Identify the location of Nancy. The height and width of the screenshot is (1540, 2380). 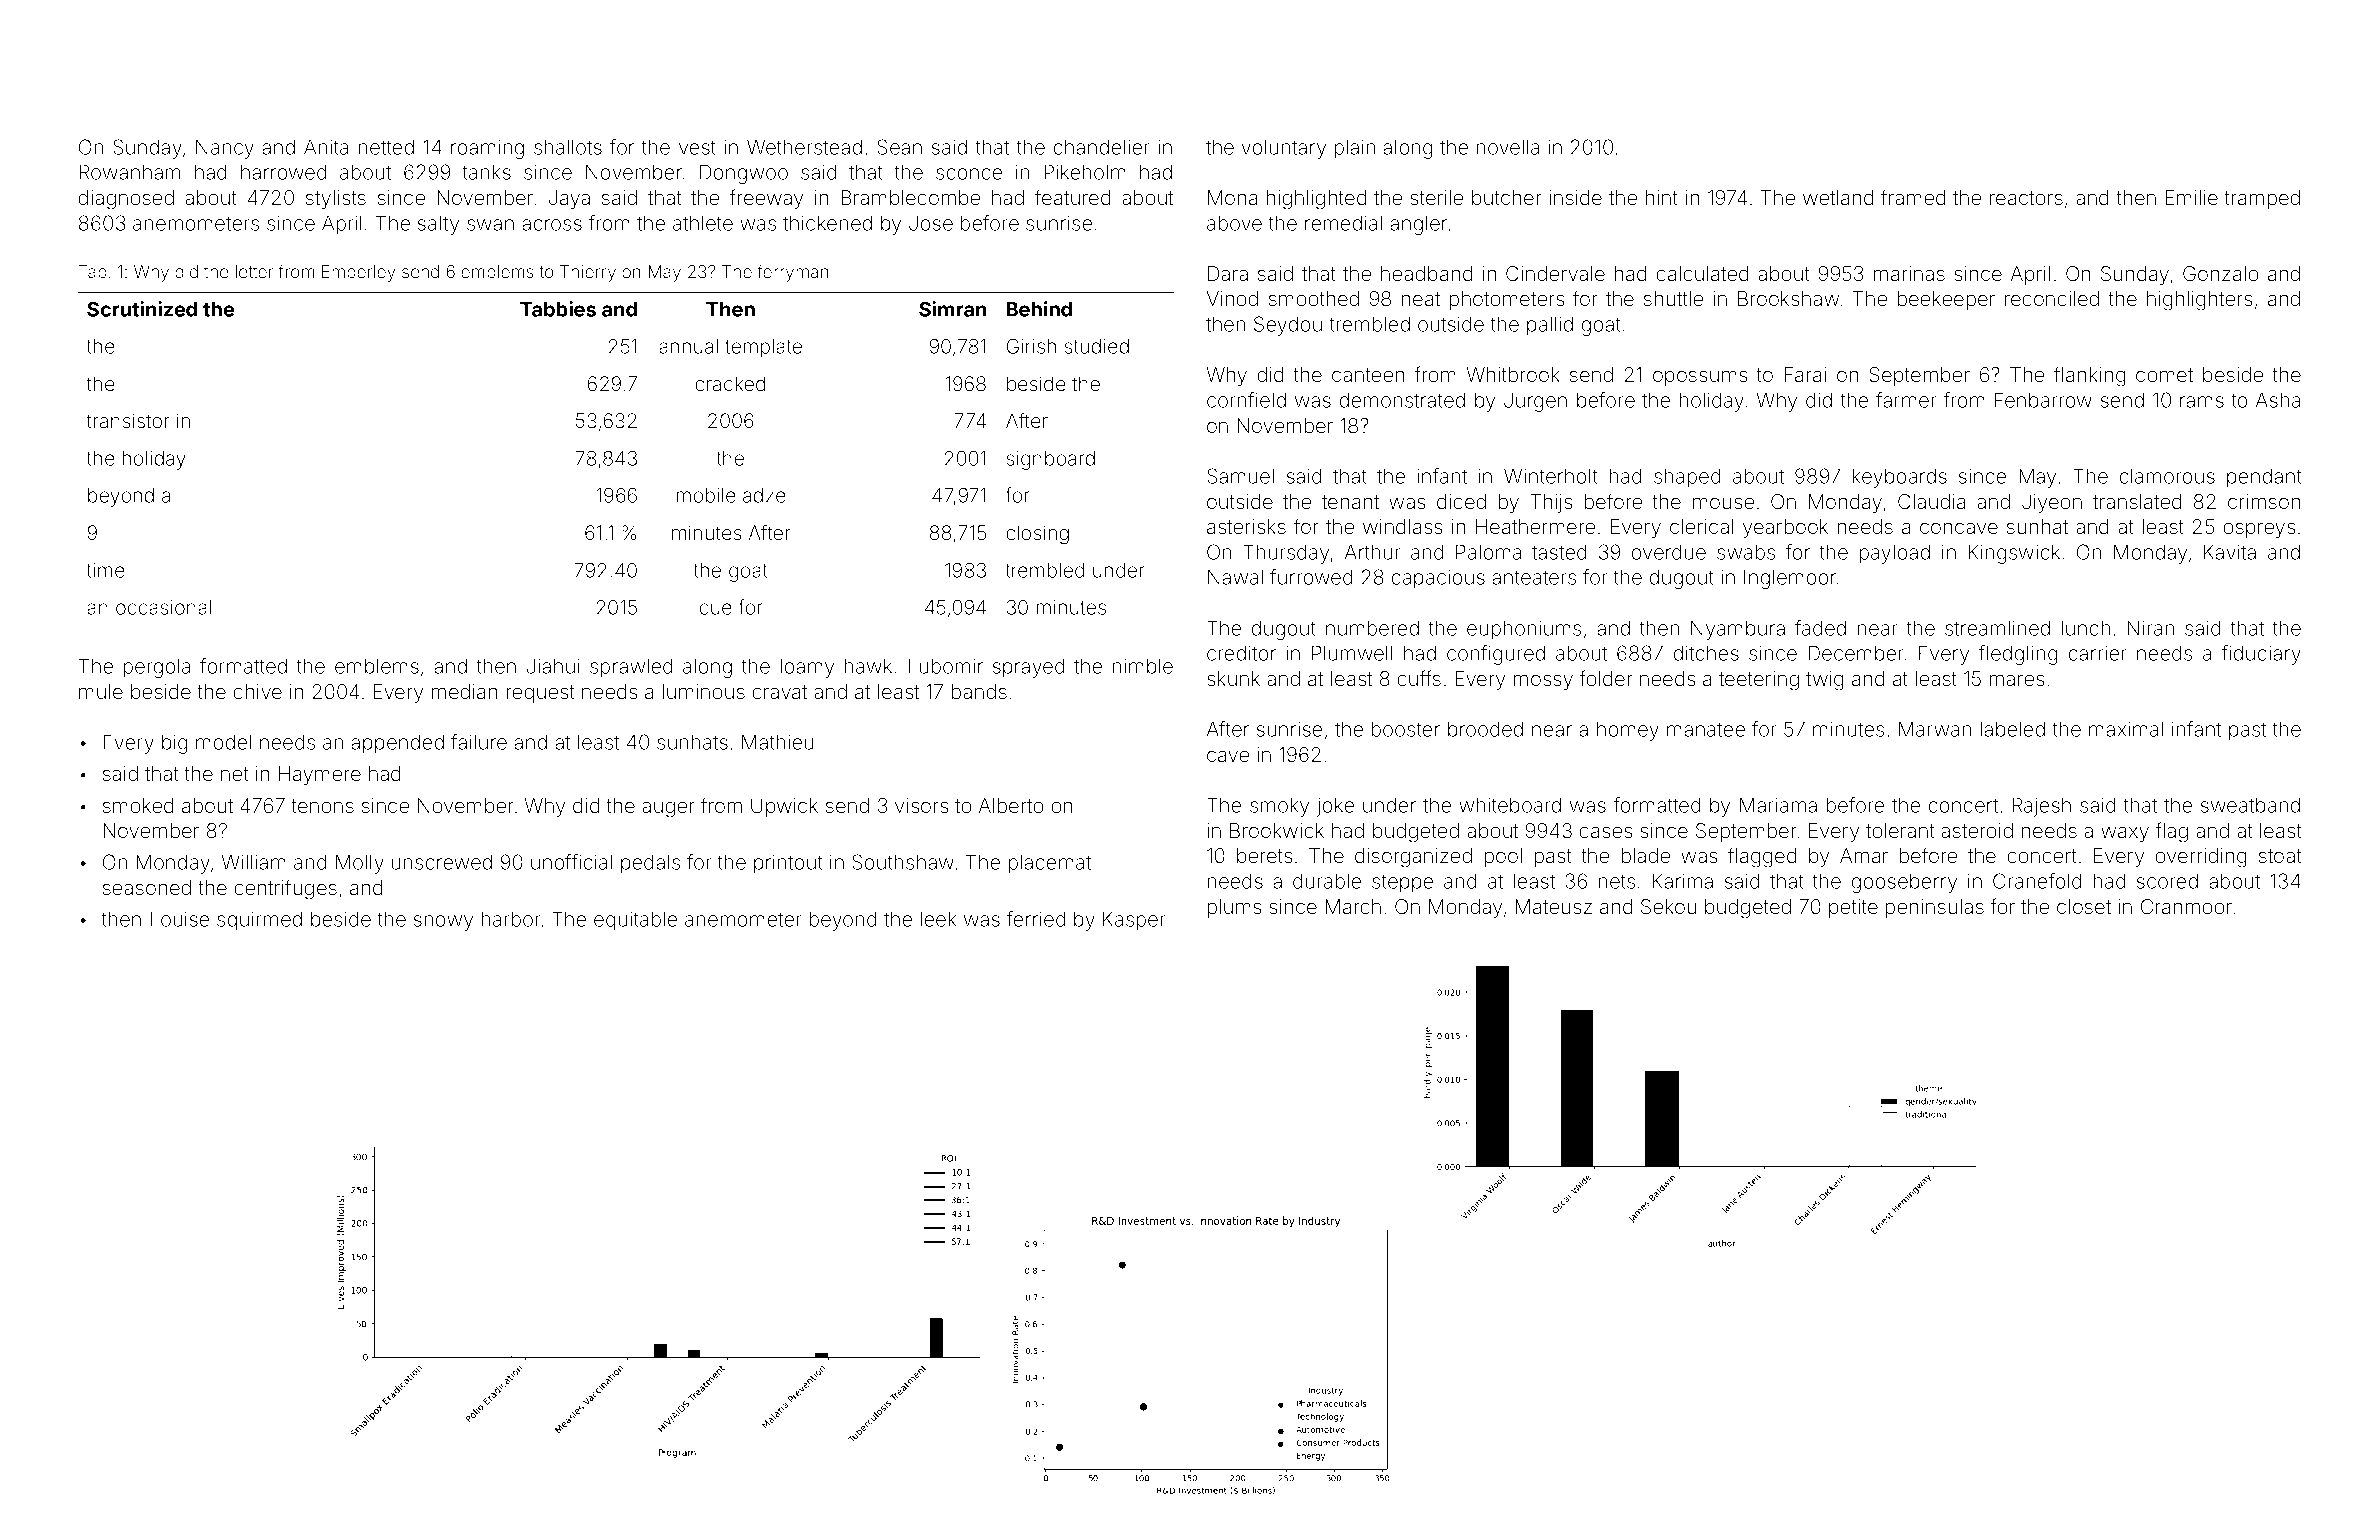
(225, 149).
